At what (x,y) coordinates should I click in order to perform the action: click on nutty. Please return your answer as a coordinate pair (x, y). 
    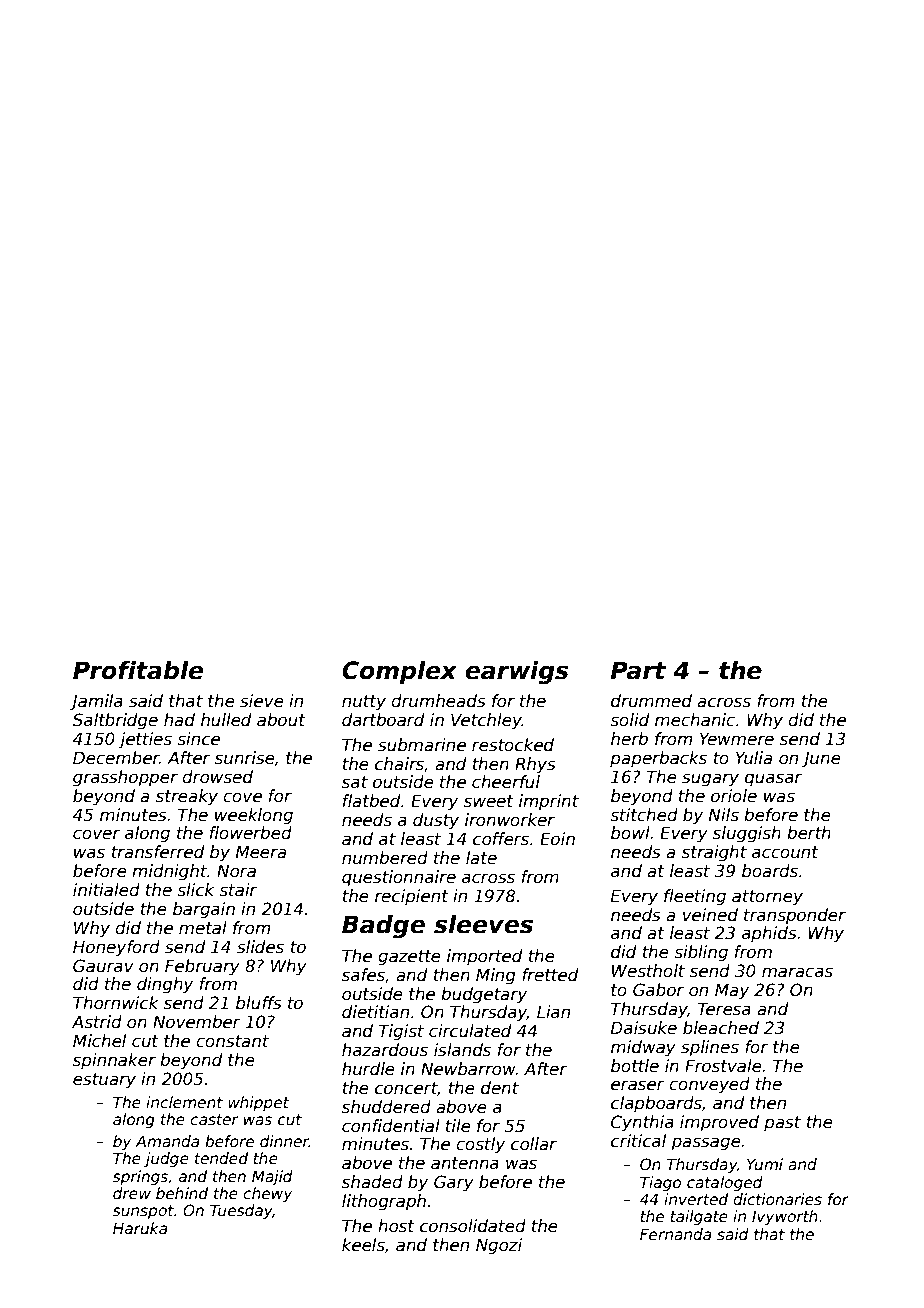
    Looking at the image, I should click on (364, 703).
